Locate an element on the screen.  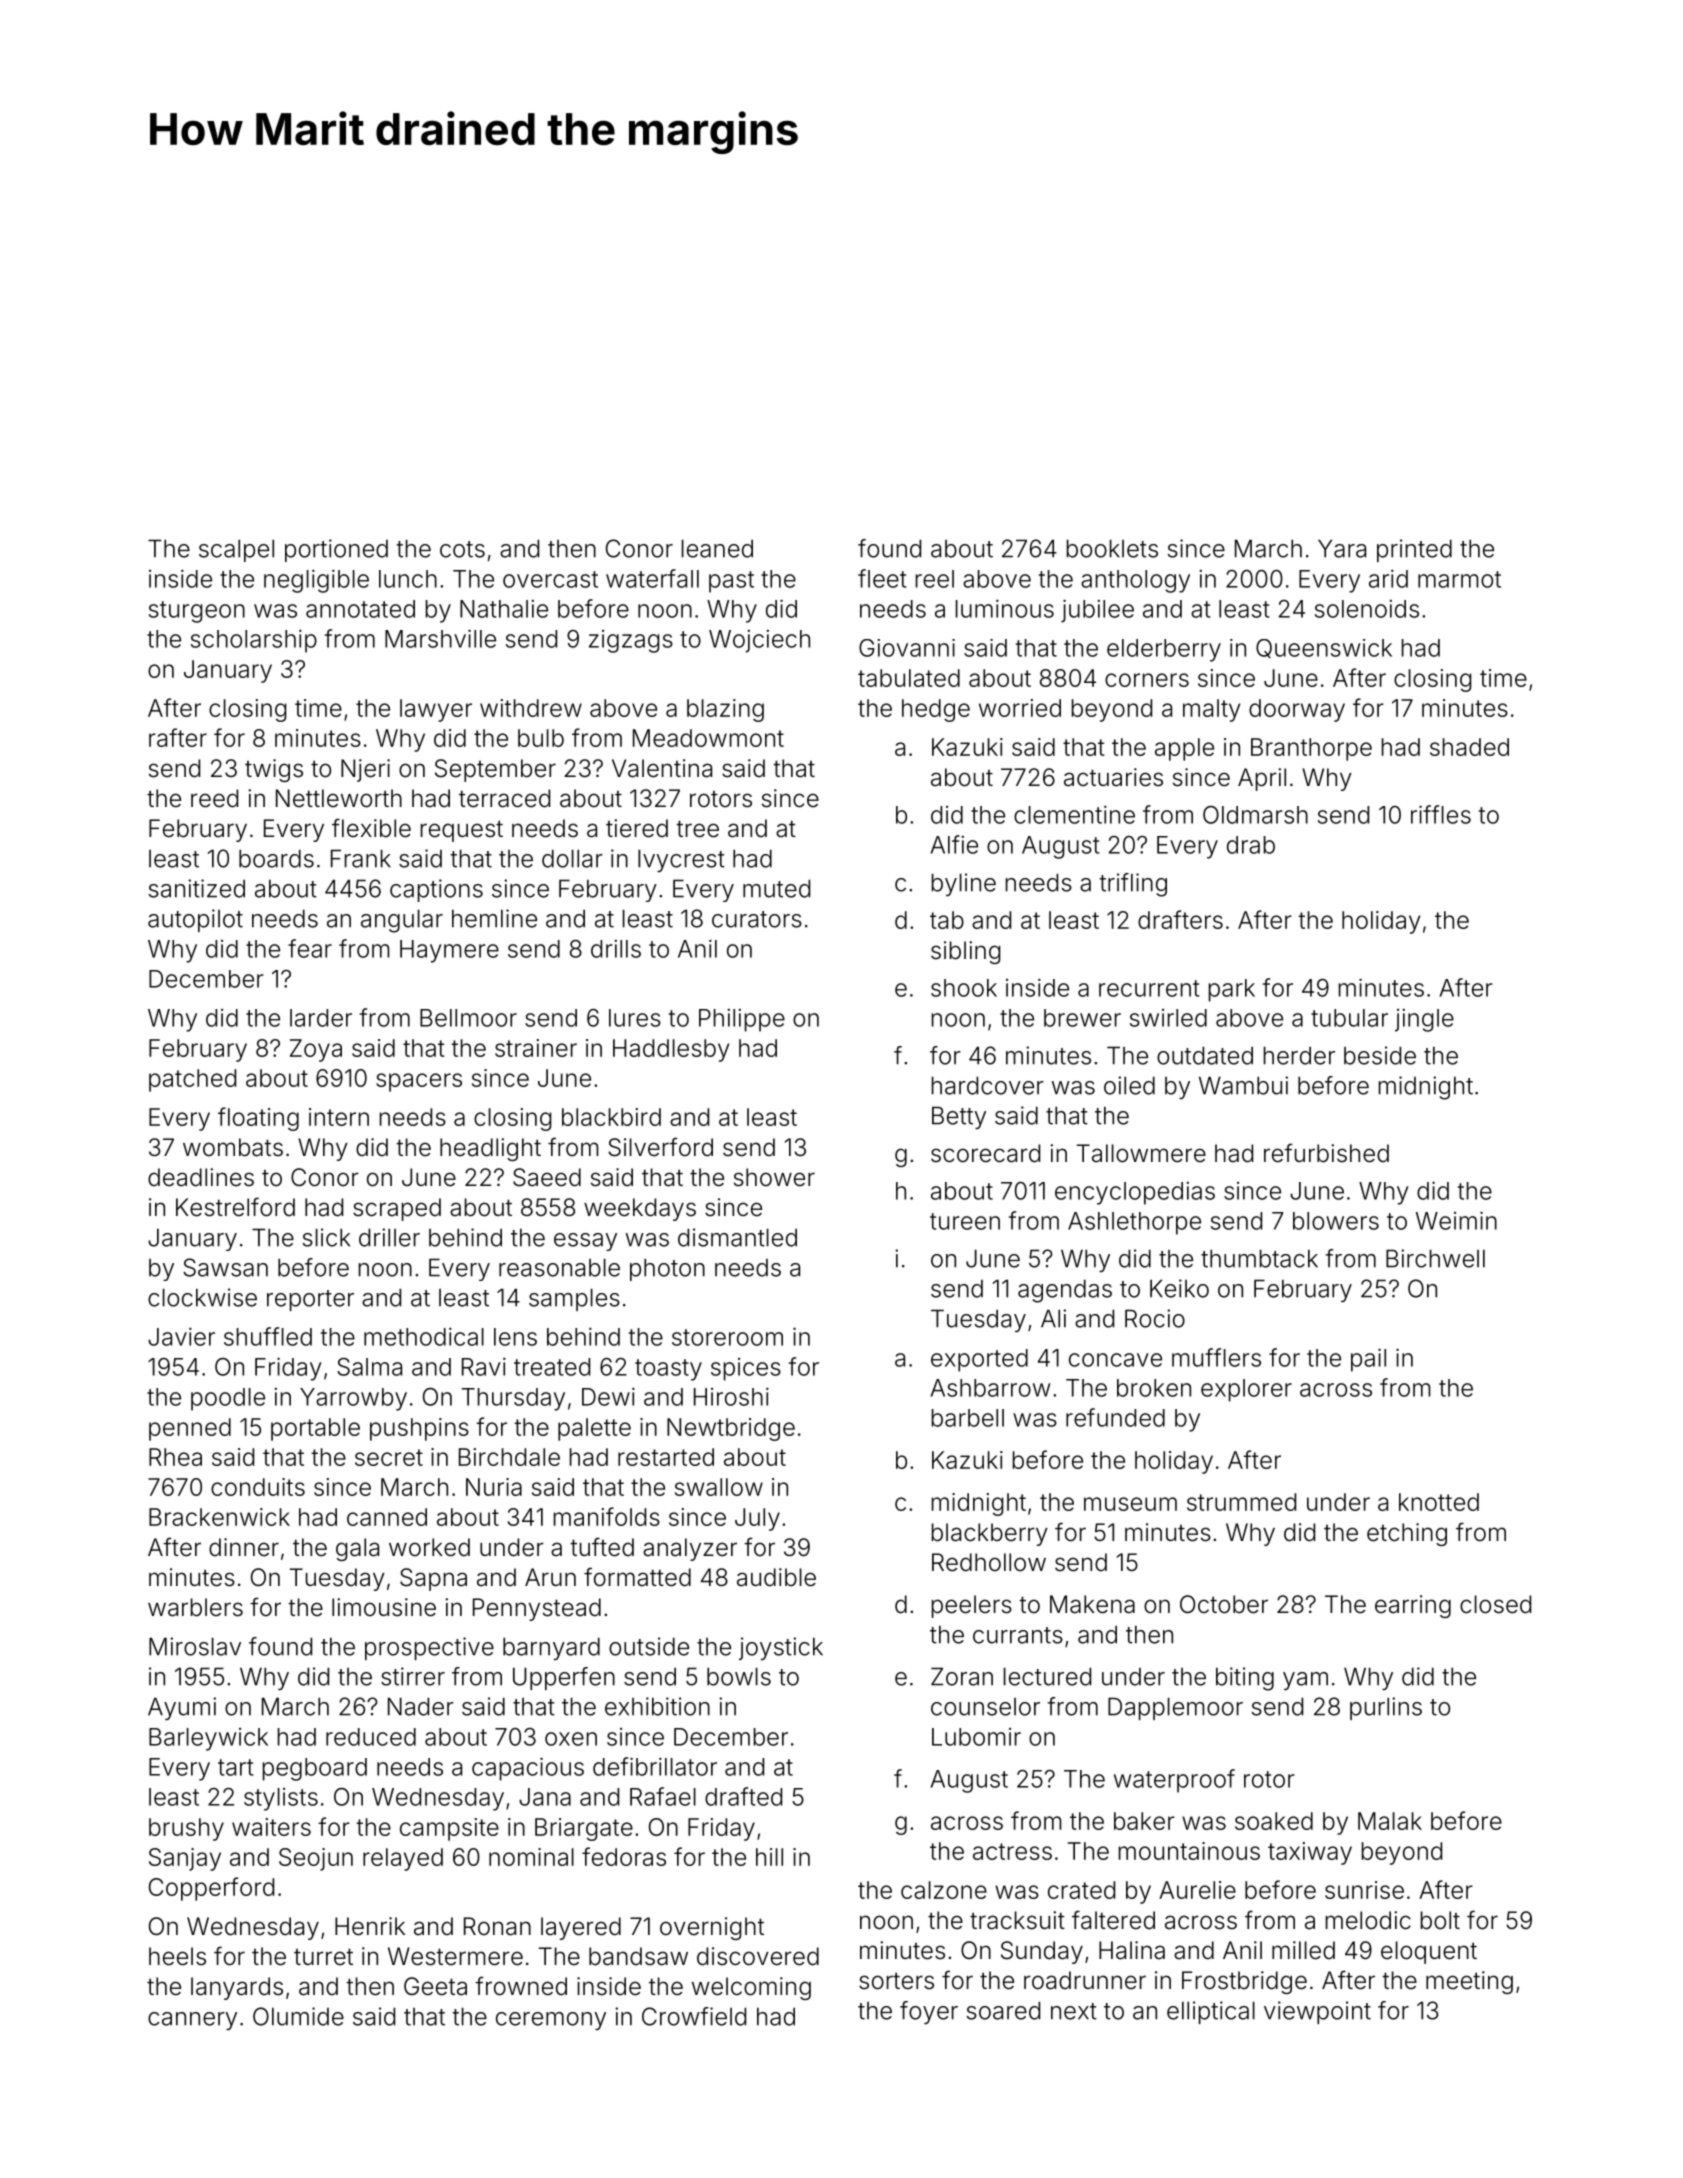
cannery is located at coordinates (192, 2021).
